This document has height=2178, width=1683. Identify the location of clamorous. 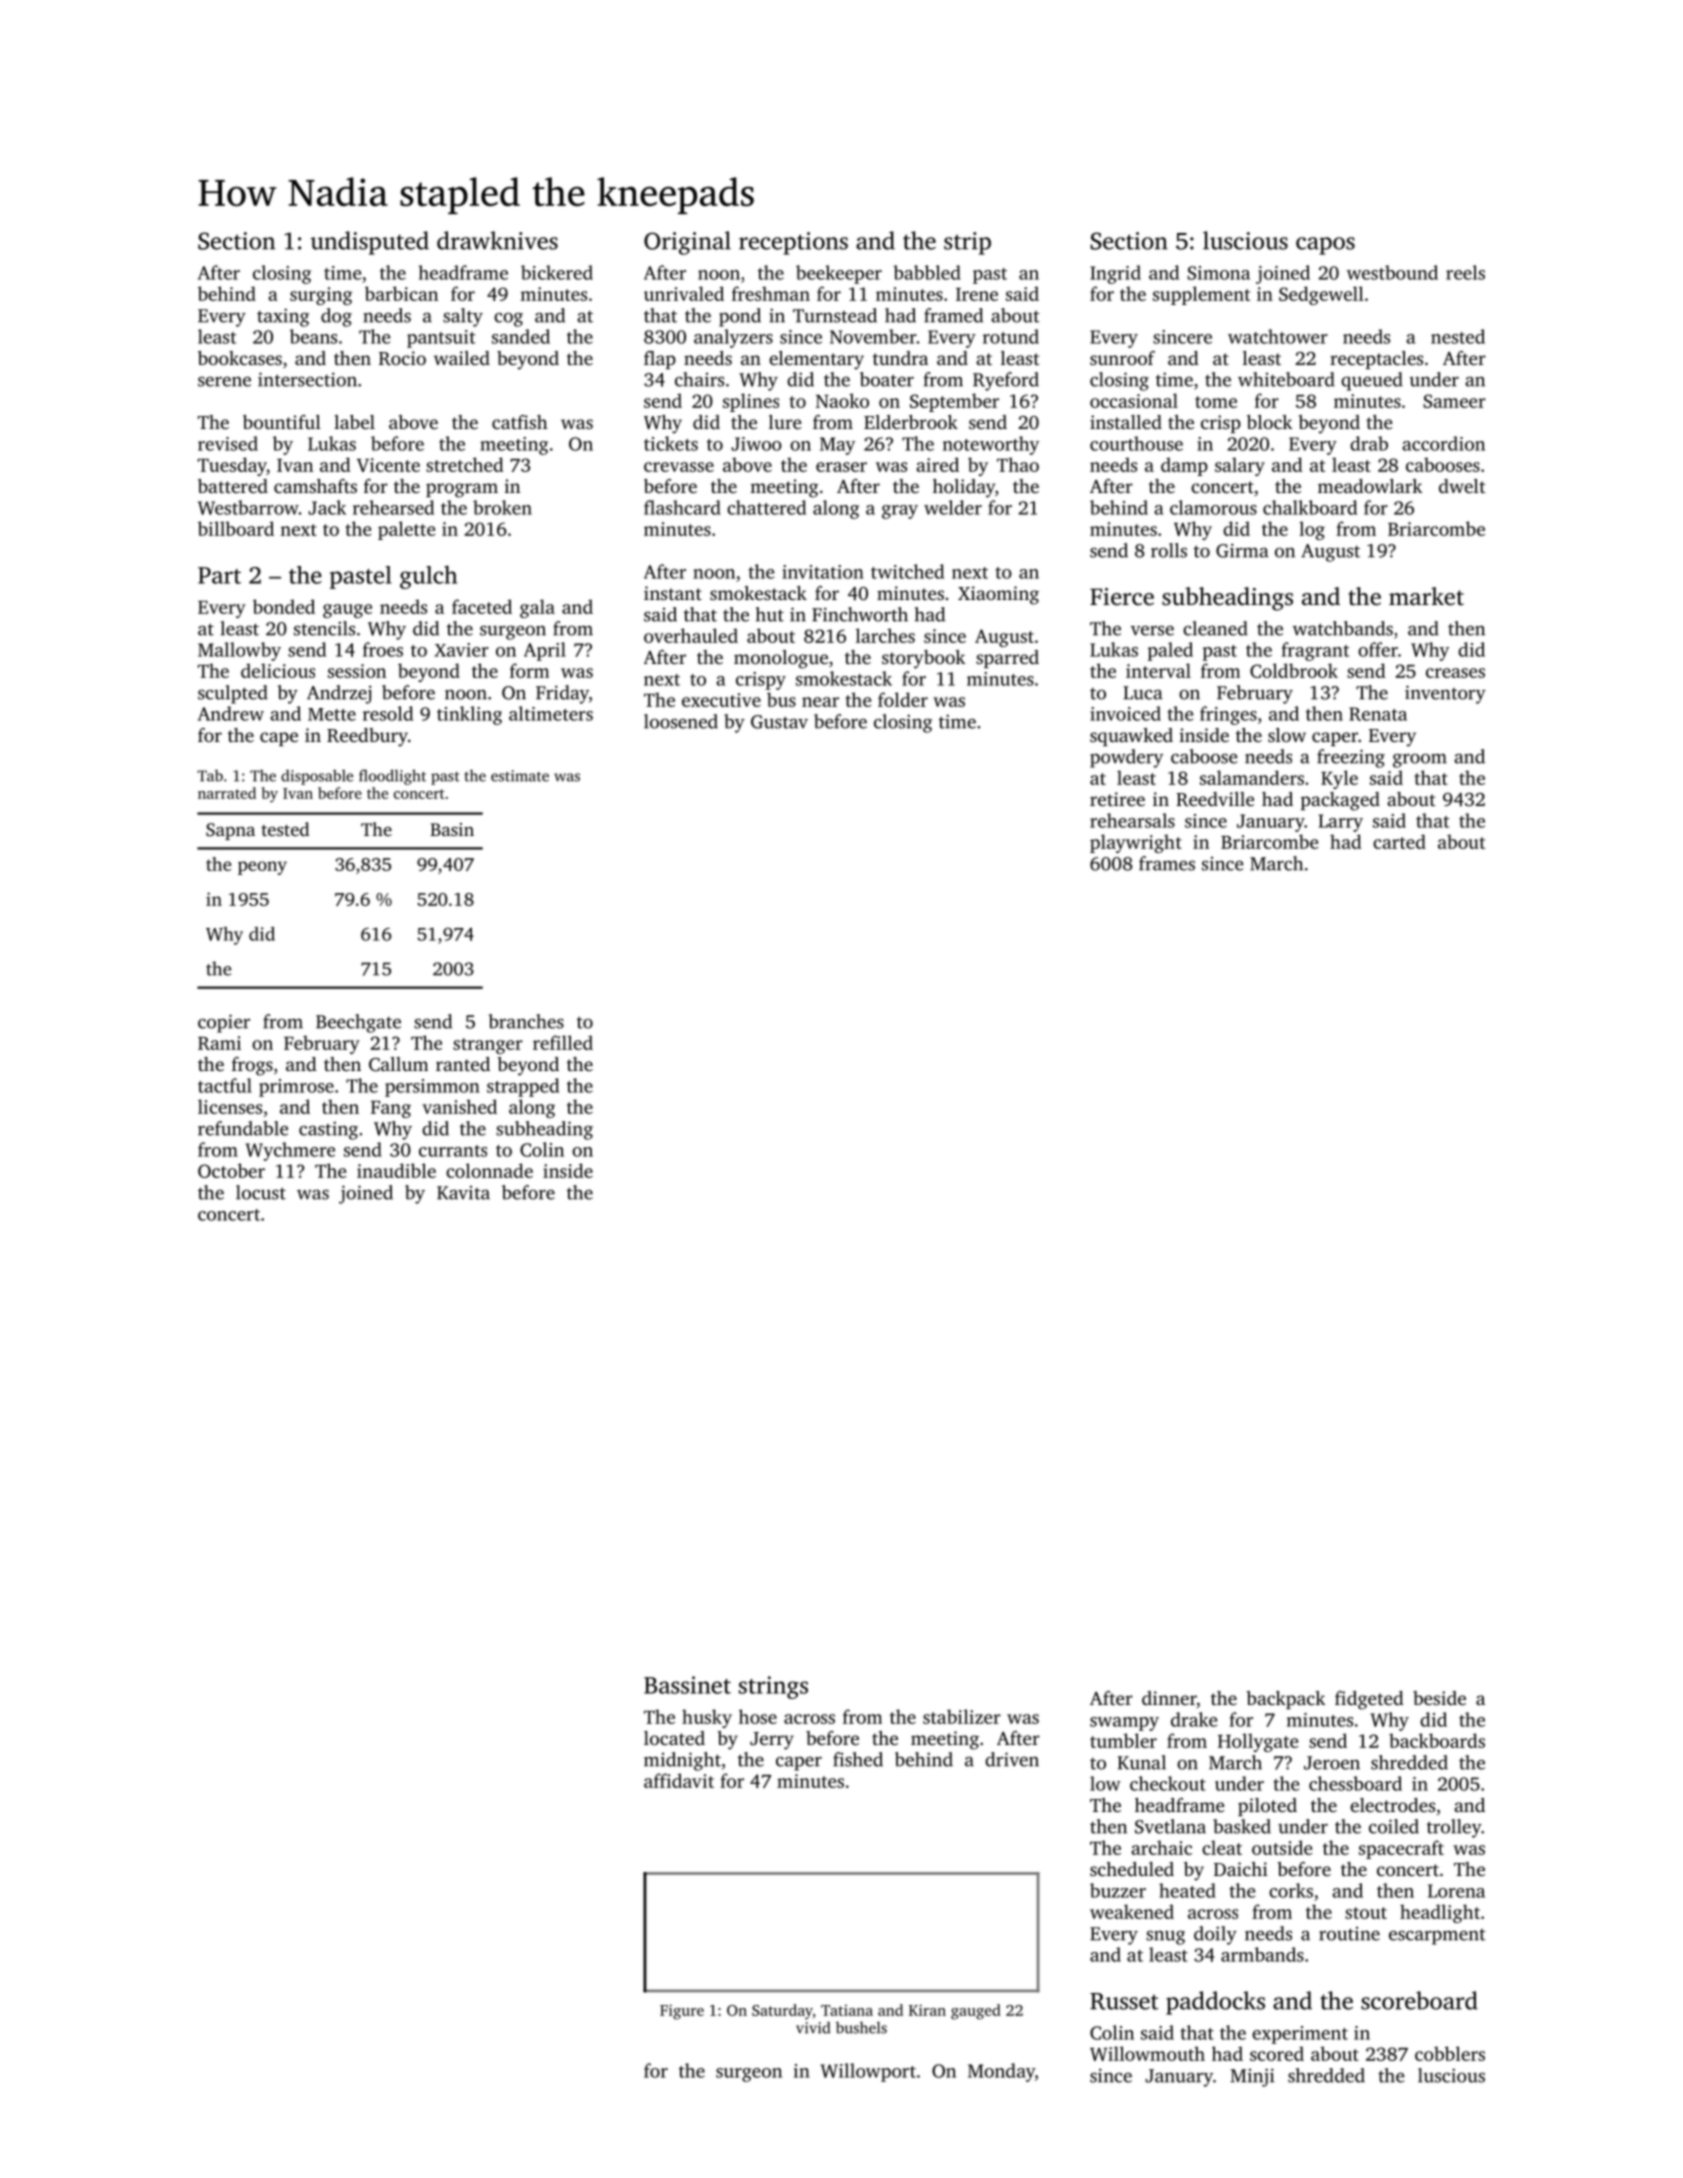
(1213, 507).
